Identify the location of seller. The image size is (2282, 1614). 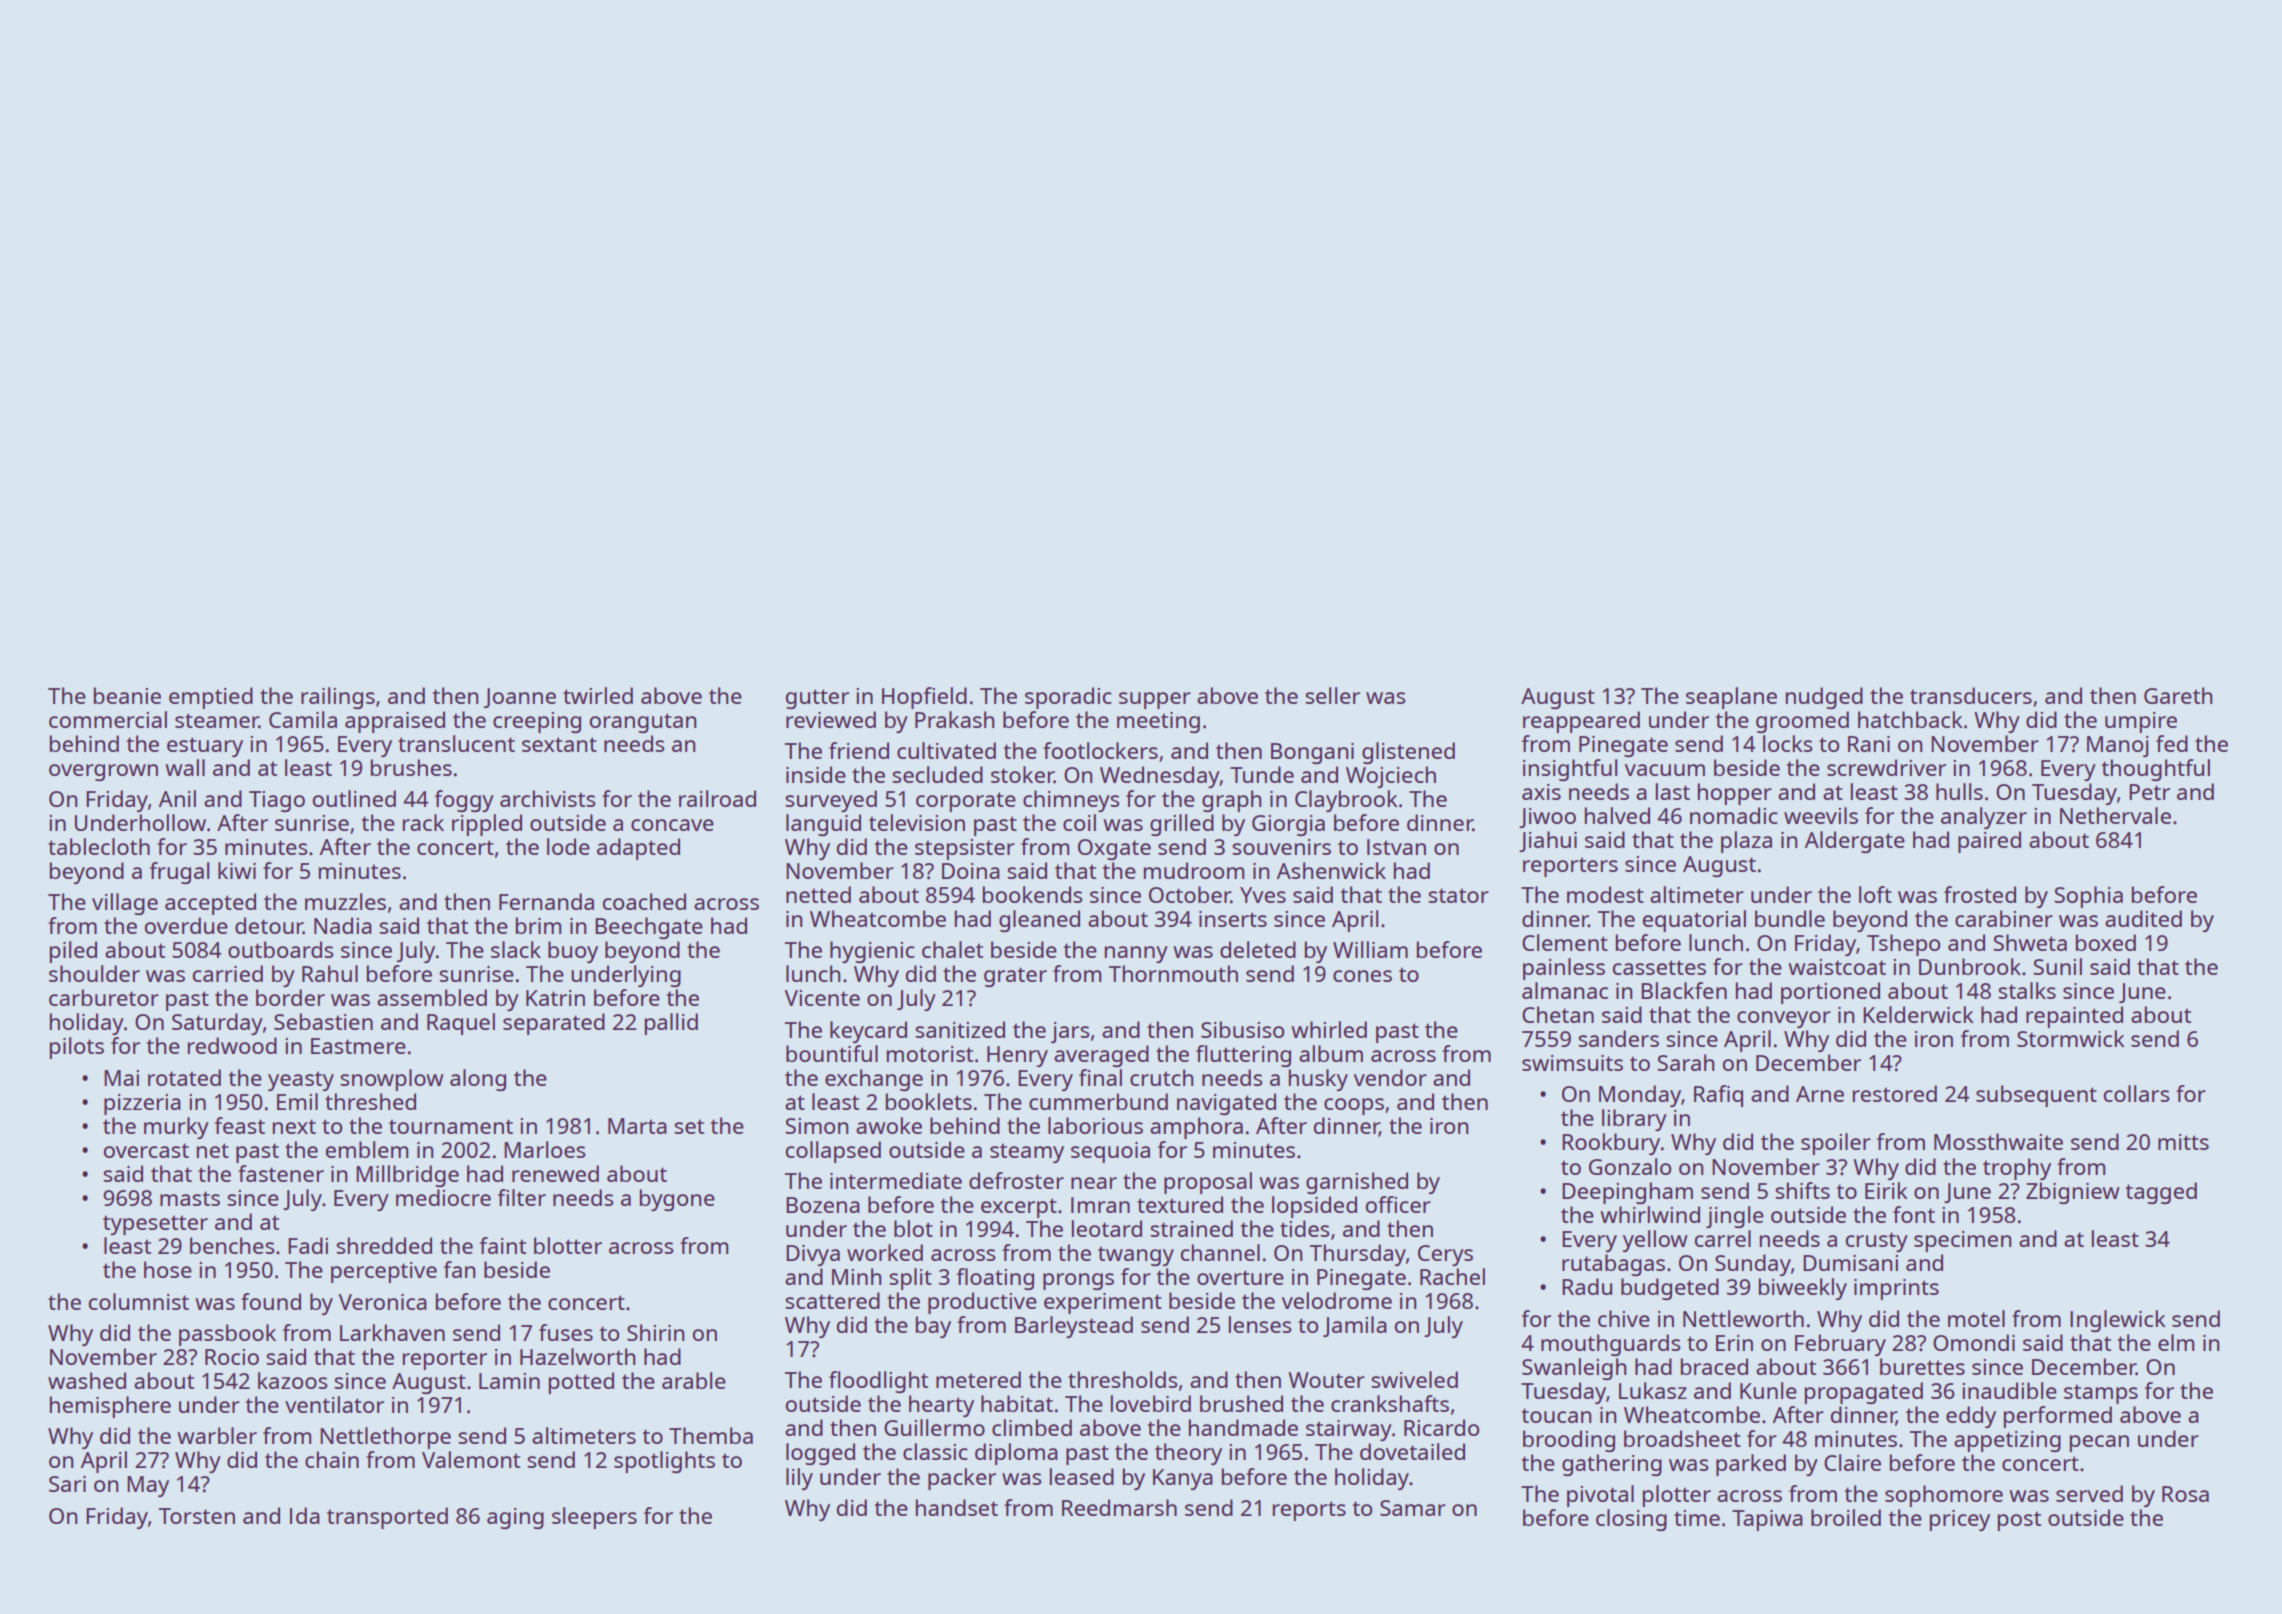
(1332, 695).
